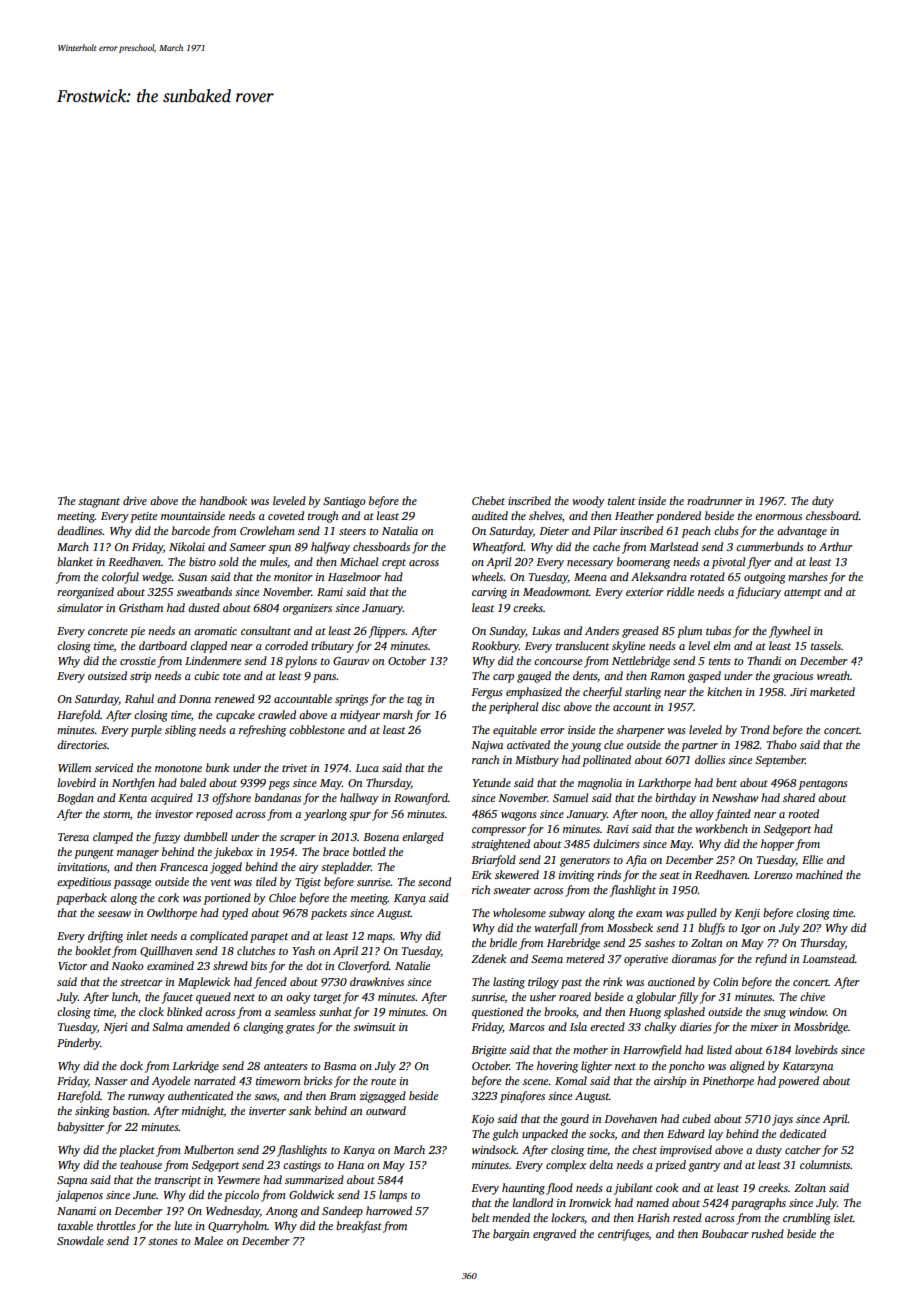  I want to click on stones, so click(162, 1241).
